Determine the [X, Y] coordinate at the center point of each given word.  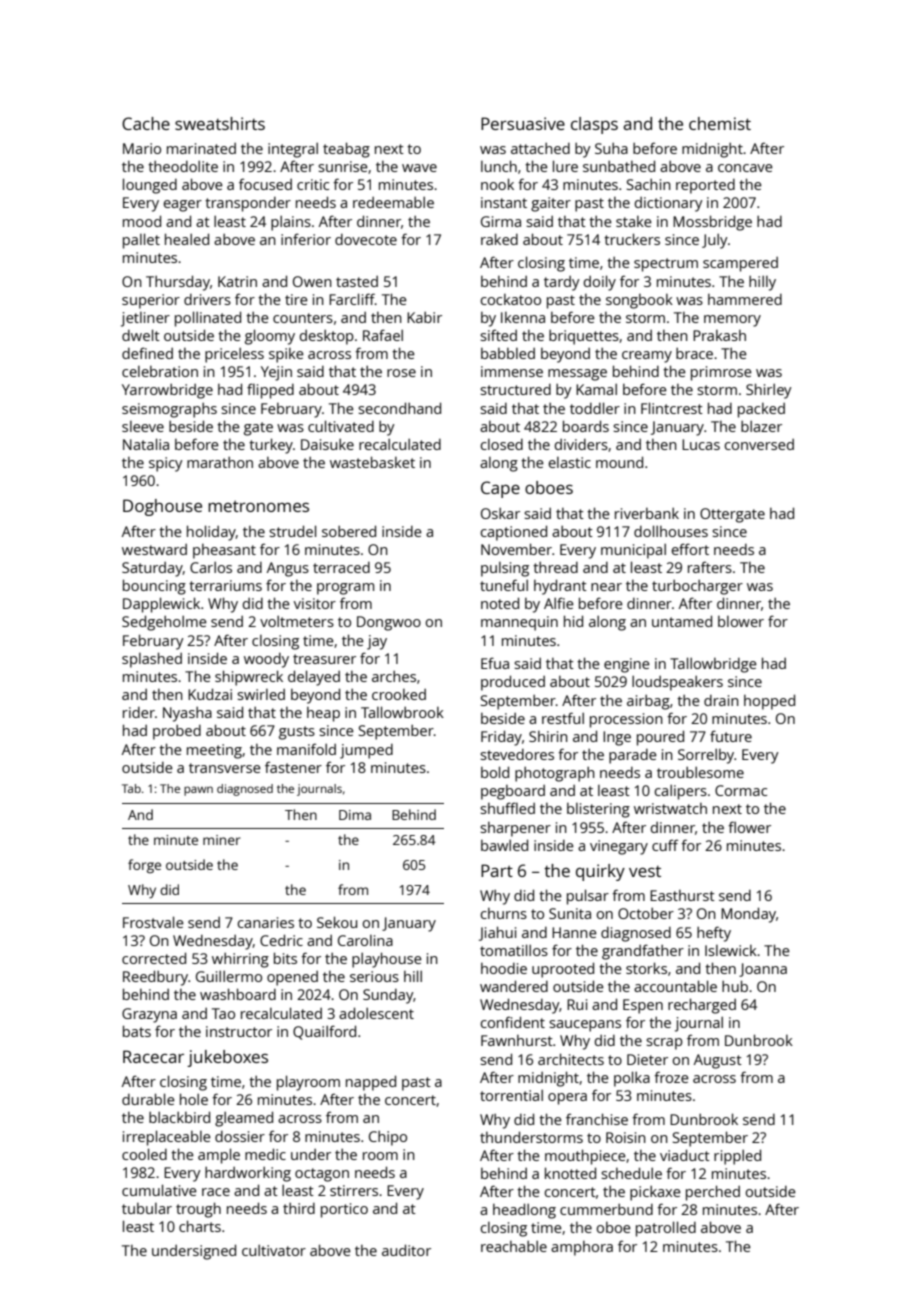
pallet [141, 241]
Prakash [719, 335]
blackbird [179, 1117]
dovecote [366, 239]
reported [705, 186]
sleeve [143, 426]
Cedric [281, 940]
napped [371, 1083]
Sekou [337, 922]
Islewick [731, 950]
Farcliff [352, 299]
